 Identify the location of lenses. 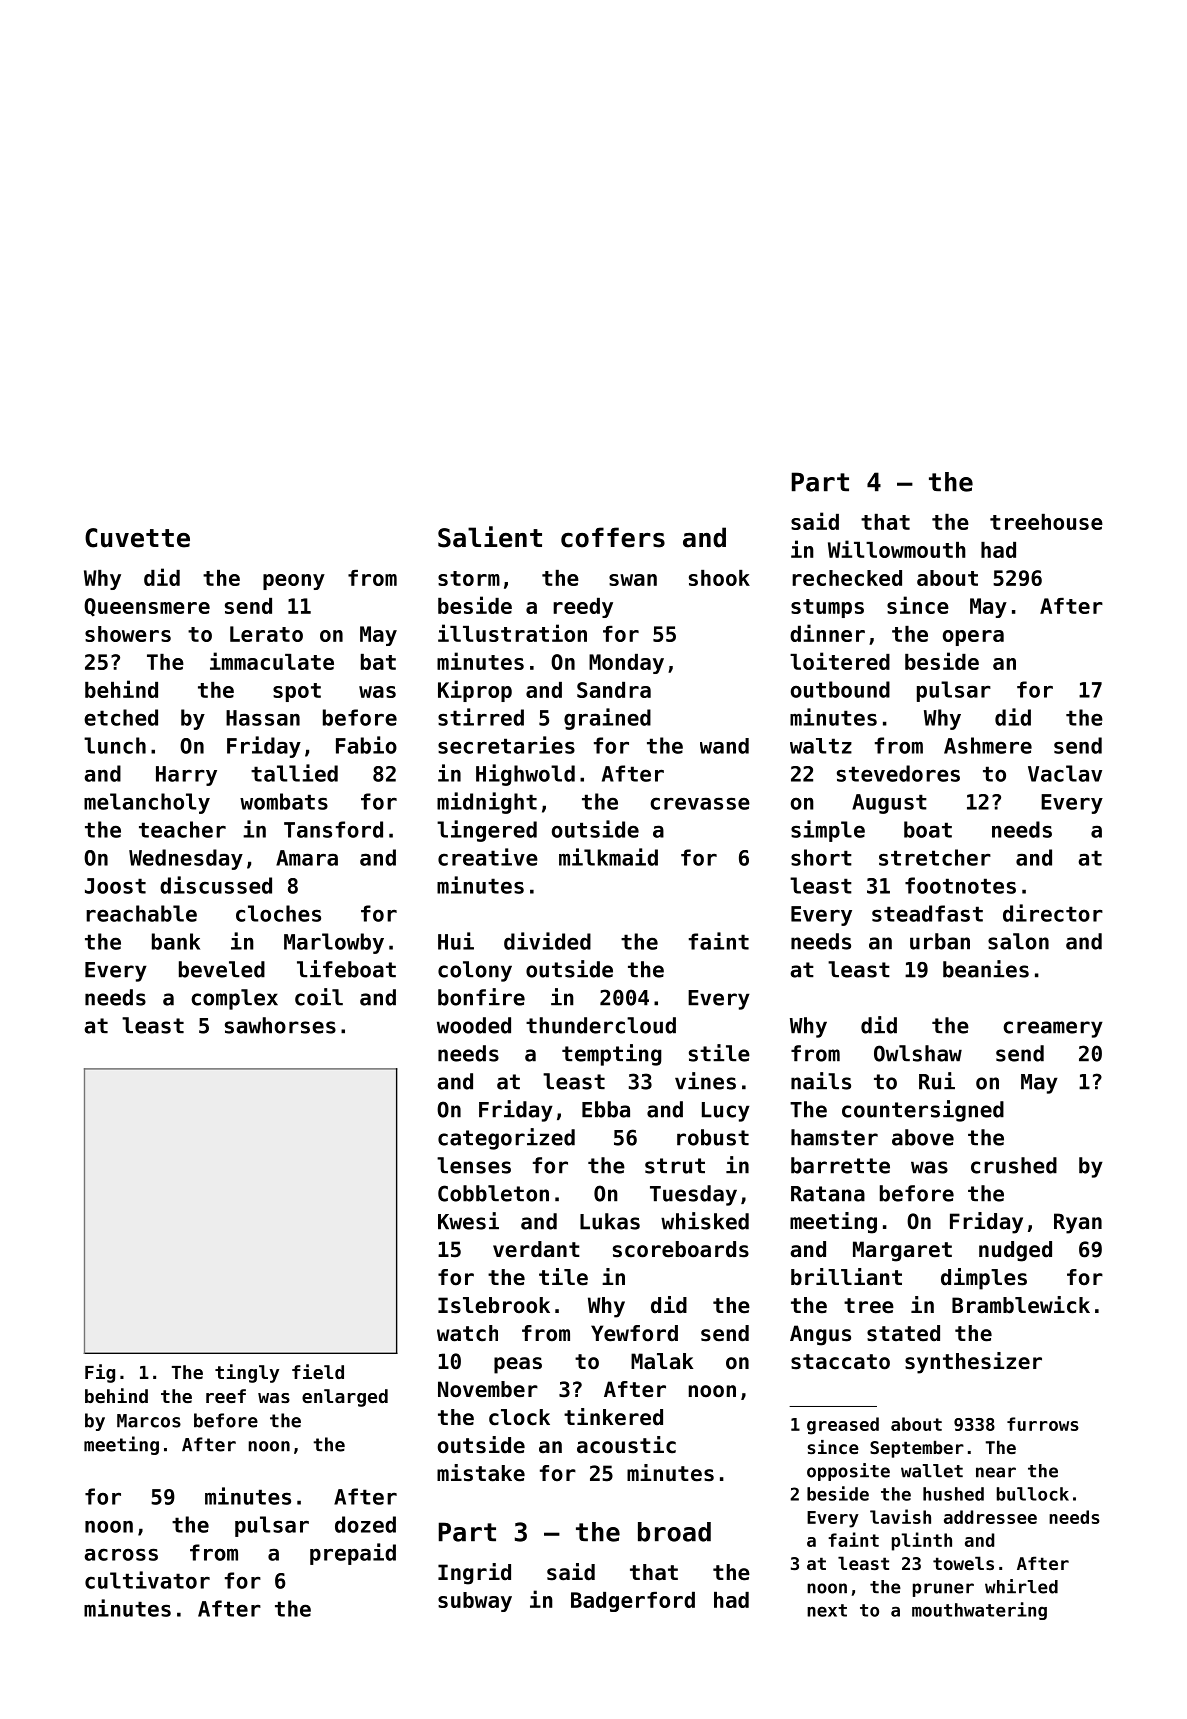
(474, 1165).
